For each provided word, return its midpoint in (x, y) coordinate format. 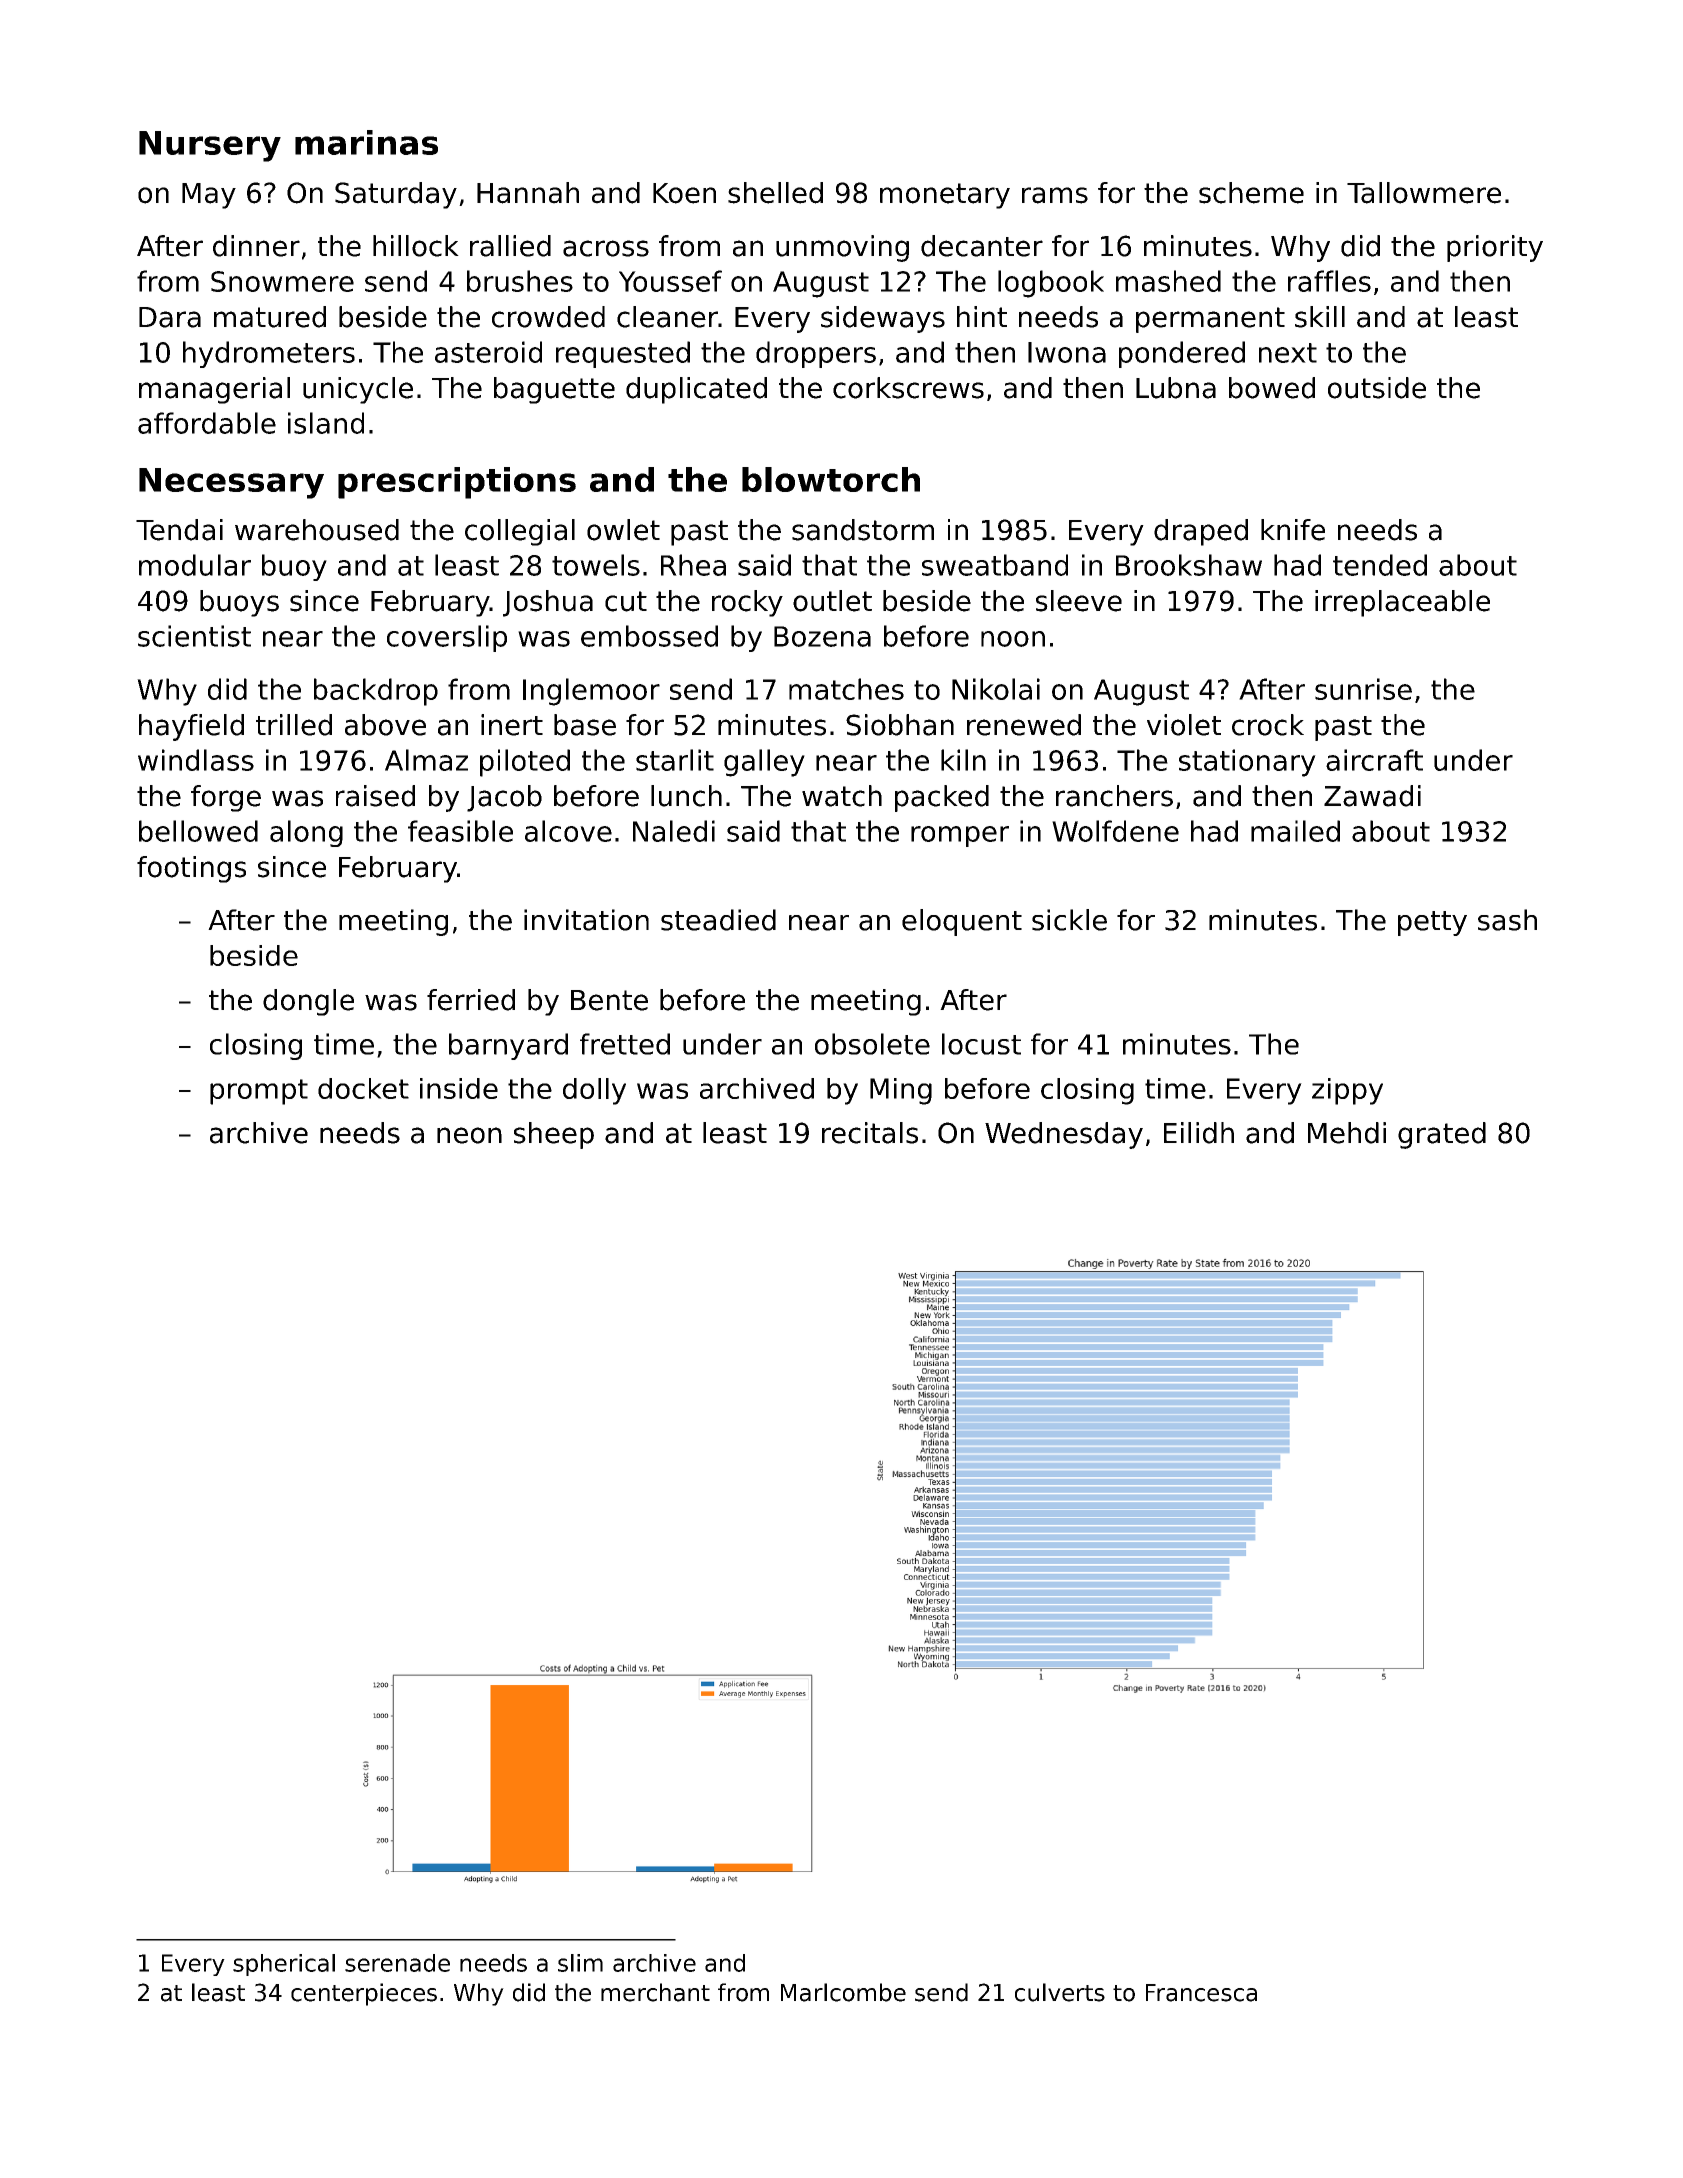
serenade (397, 1963)
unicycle (358, 390)
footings (191, 869)
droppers (816, 354)
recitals (870, 1133)
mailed (1295, 831)
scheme (1251, 193)
